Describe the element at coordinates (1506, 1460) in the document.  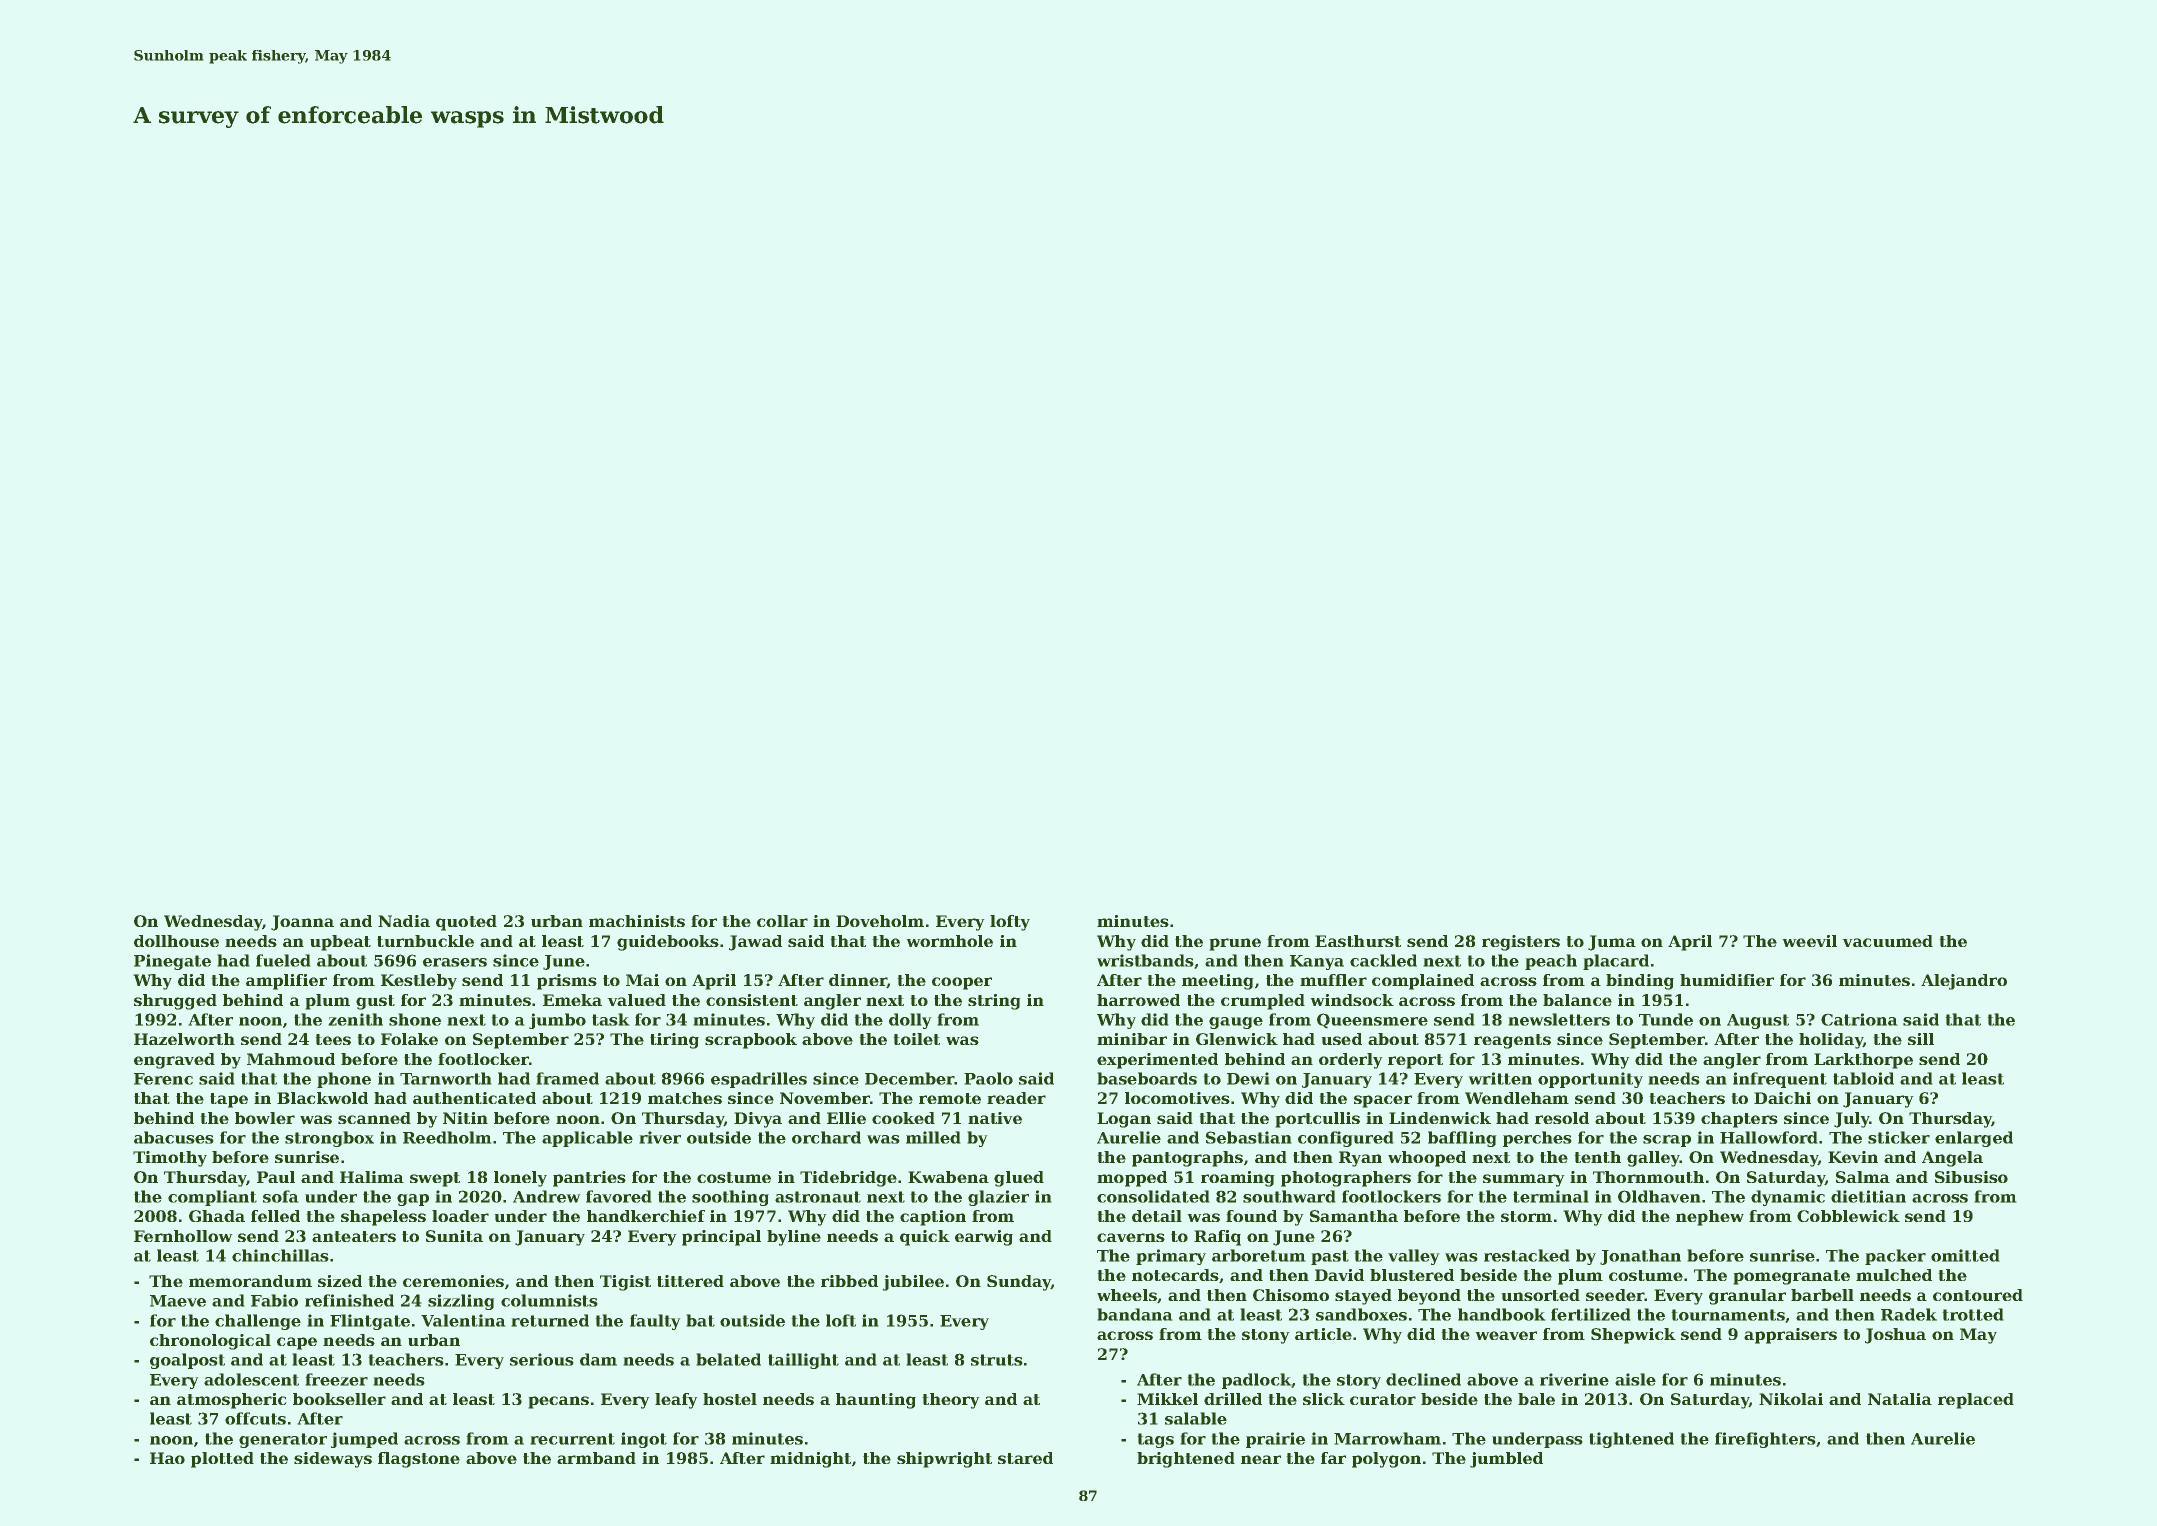
I see `jumbled` at that location.
